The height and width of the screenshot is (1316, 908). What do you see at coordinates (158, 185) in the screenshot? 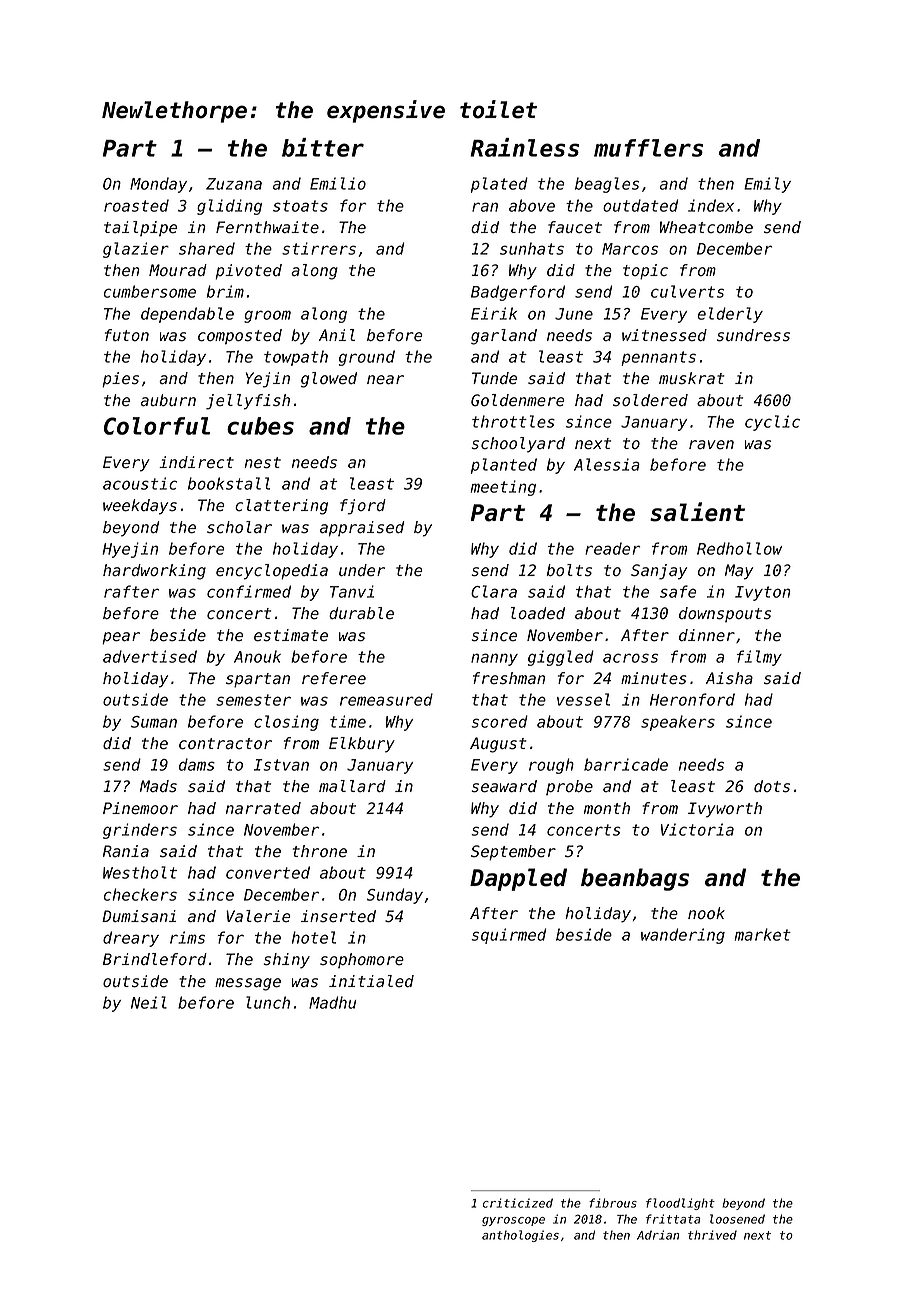
I see `Monday` at bounding box center [158, 185].
